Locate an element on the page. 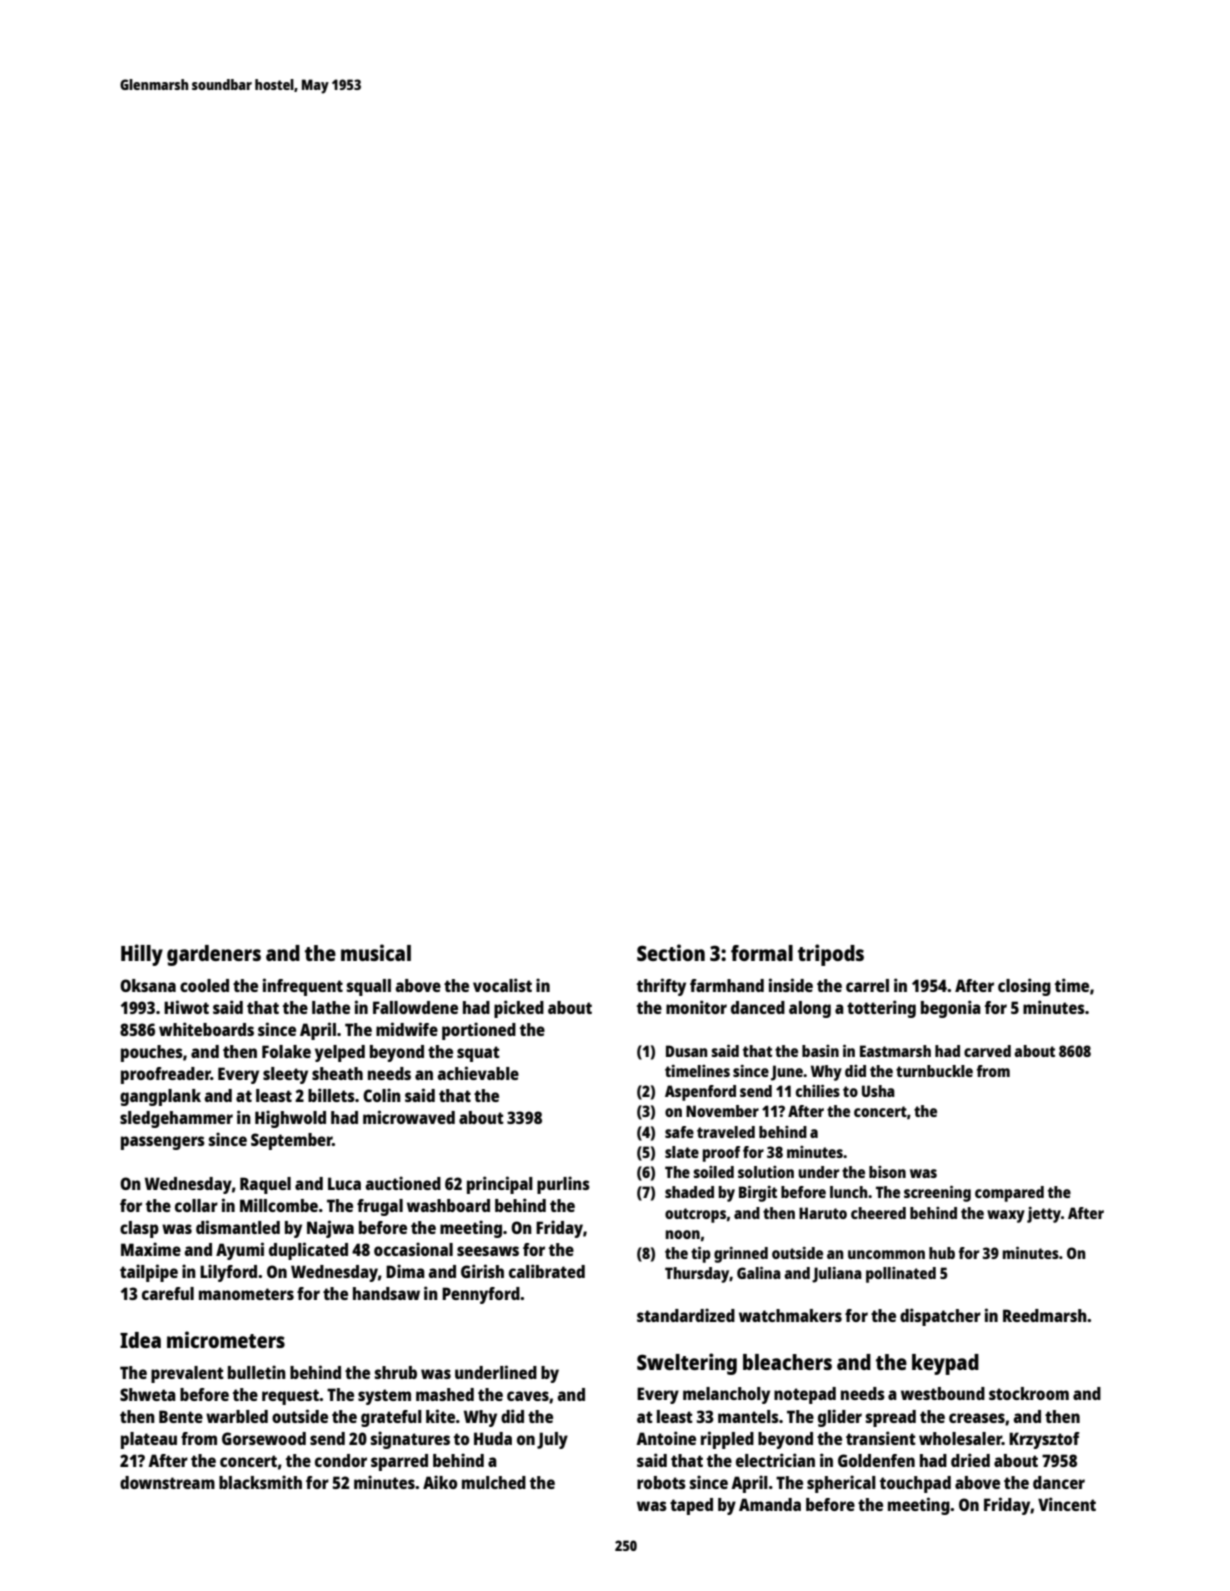 The height and width of the page is (1591, 1230). gardeners is located at coordinates (214, 955).
